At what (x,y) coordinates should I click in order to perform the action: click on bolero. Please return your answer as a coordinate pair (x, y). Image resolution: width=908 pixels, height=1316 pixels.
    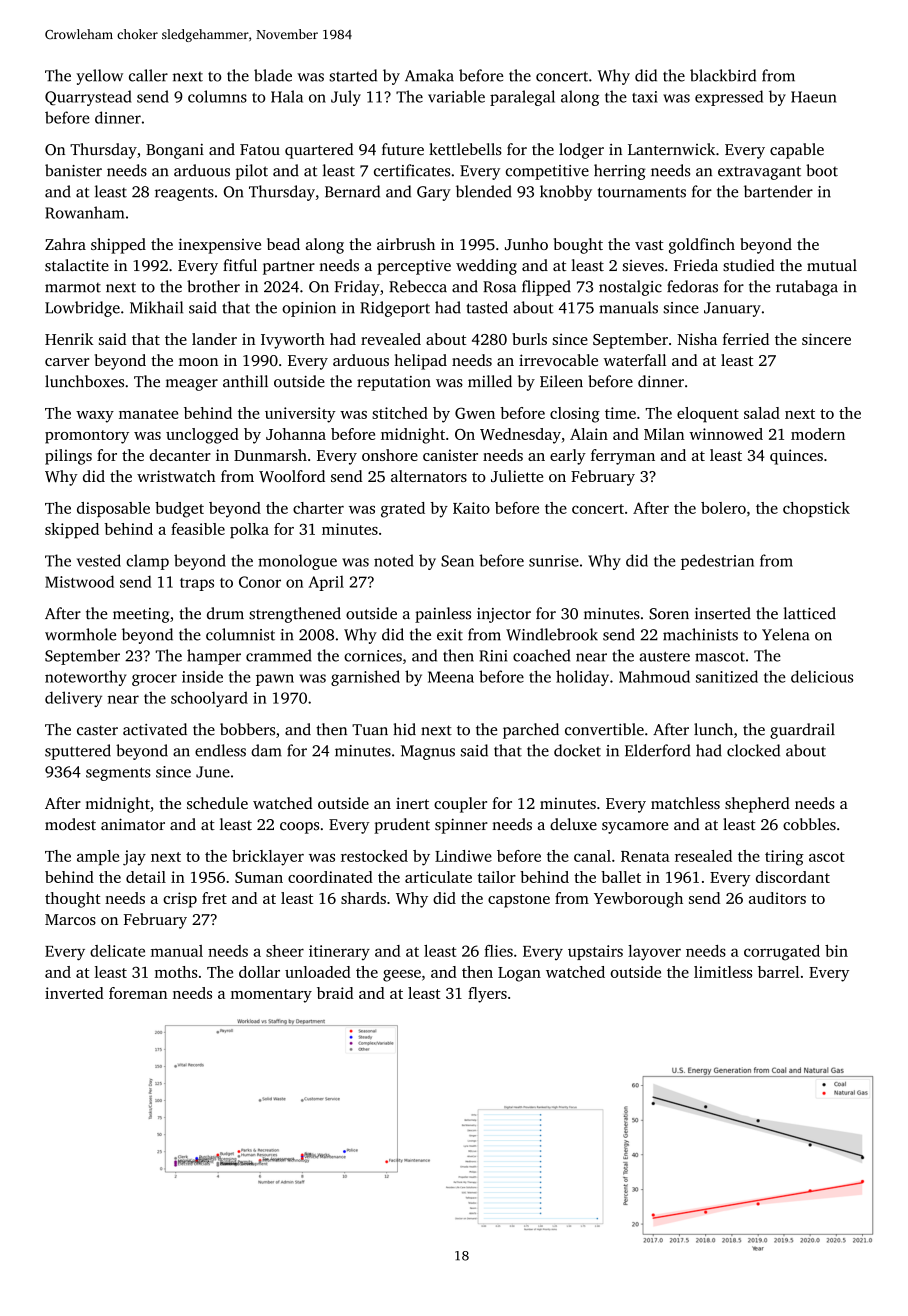
    Looking at the image, I should click on (723, 508).
